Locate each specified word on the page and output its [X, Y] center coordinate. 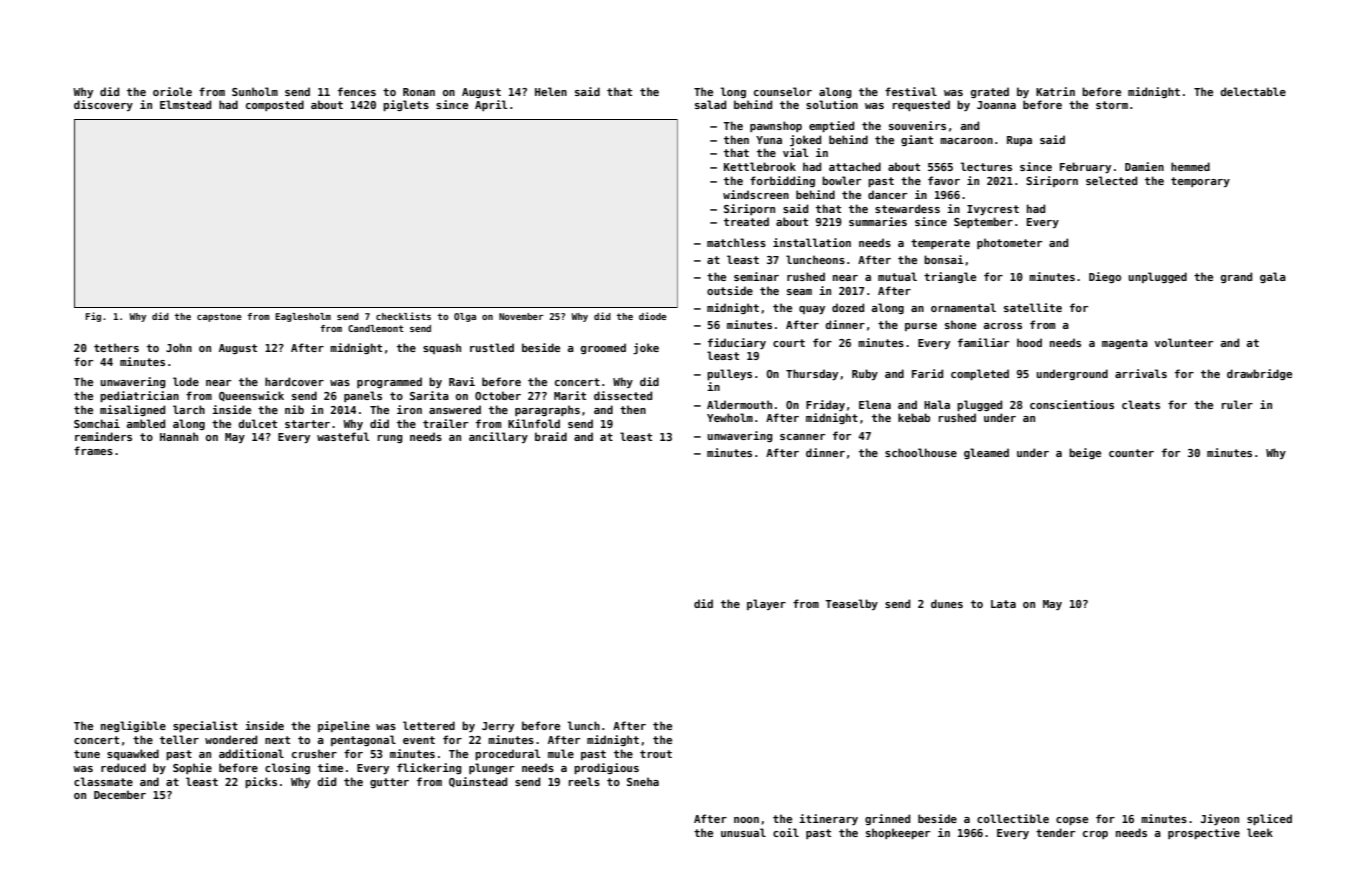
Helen [551, 91]
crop [1095, 835]
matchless [736, 242]
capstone [219, 317]
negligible [133, 726]
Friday [825, 405]
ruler [1237, 404]
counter [1131, 453]
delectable [1253, 91]
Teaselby [851, 604]
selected [1111, 180]
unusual [743, 832]
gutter [389, 783]
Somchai [97, 423]
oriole [172, 91]
